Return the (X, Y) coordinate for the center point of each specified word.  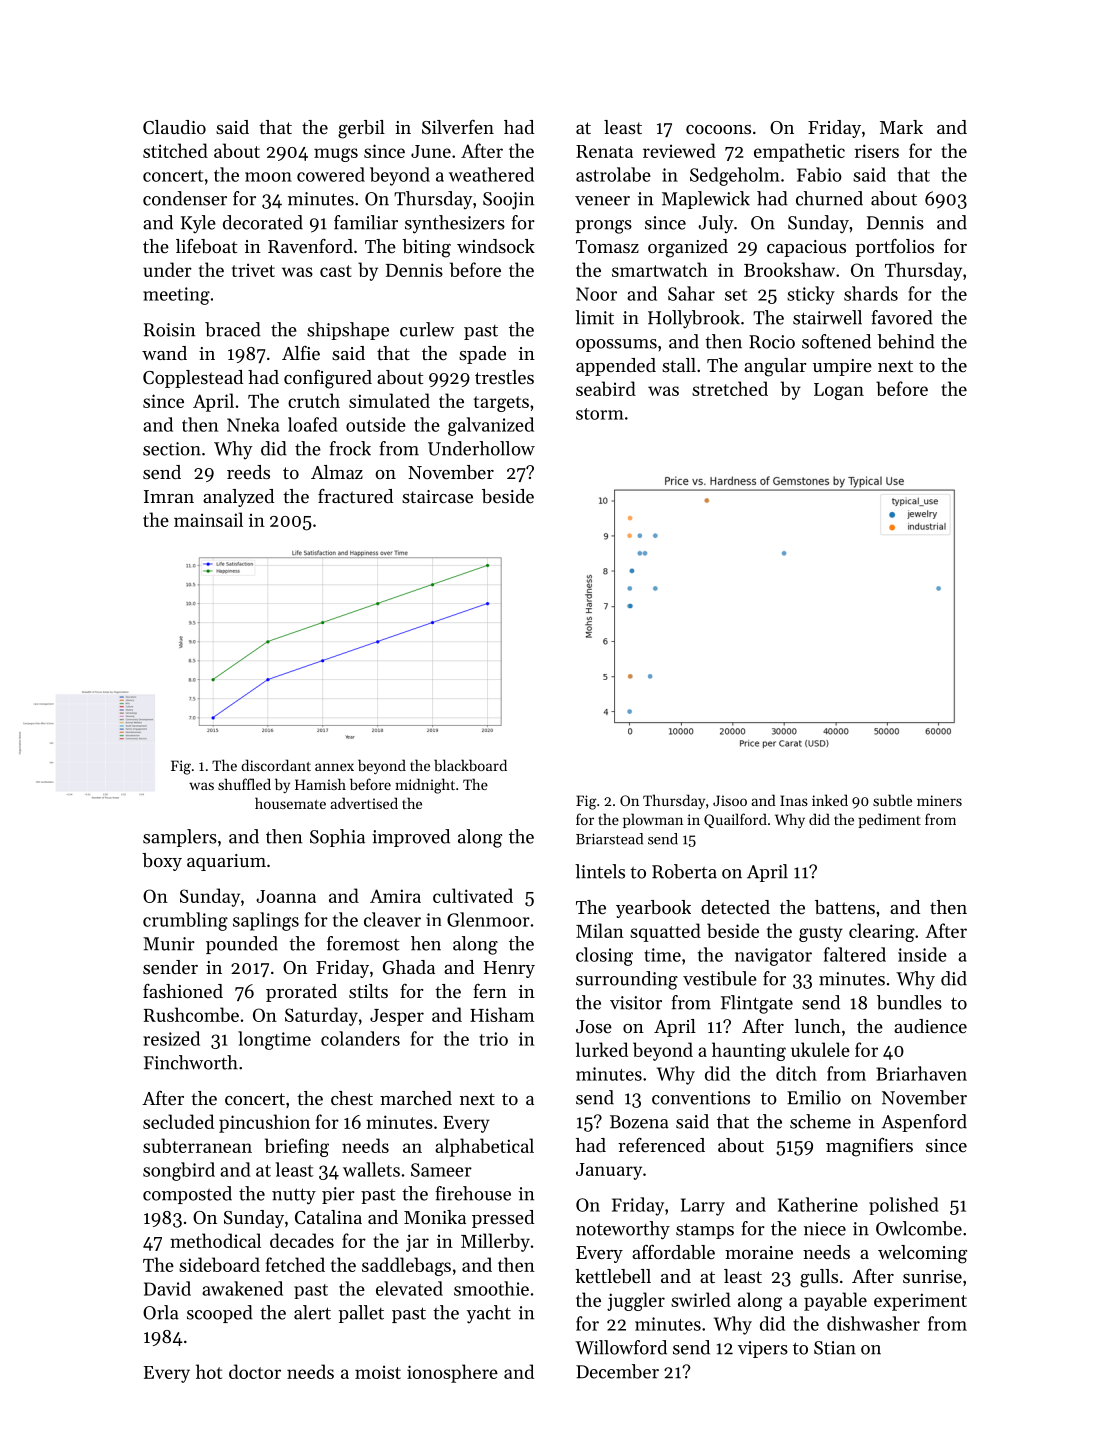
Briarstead (609, 839)
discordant (276, 765)
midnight (425, 786)
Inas (794, 800)
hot (209, 1371)
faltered (855, 954)
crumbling (185, 921)
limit (594, 317)
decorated (263, 222)
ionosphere (452, 1373)
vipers (763, 1349)
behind (906, 341)
